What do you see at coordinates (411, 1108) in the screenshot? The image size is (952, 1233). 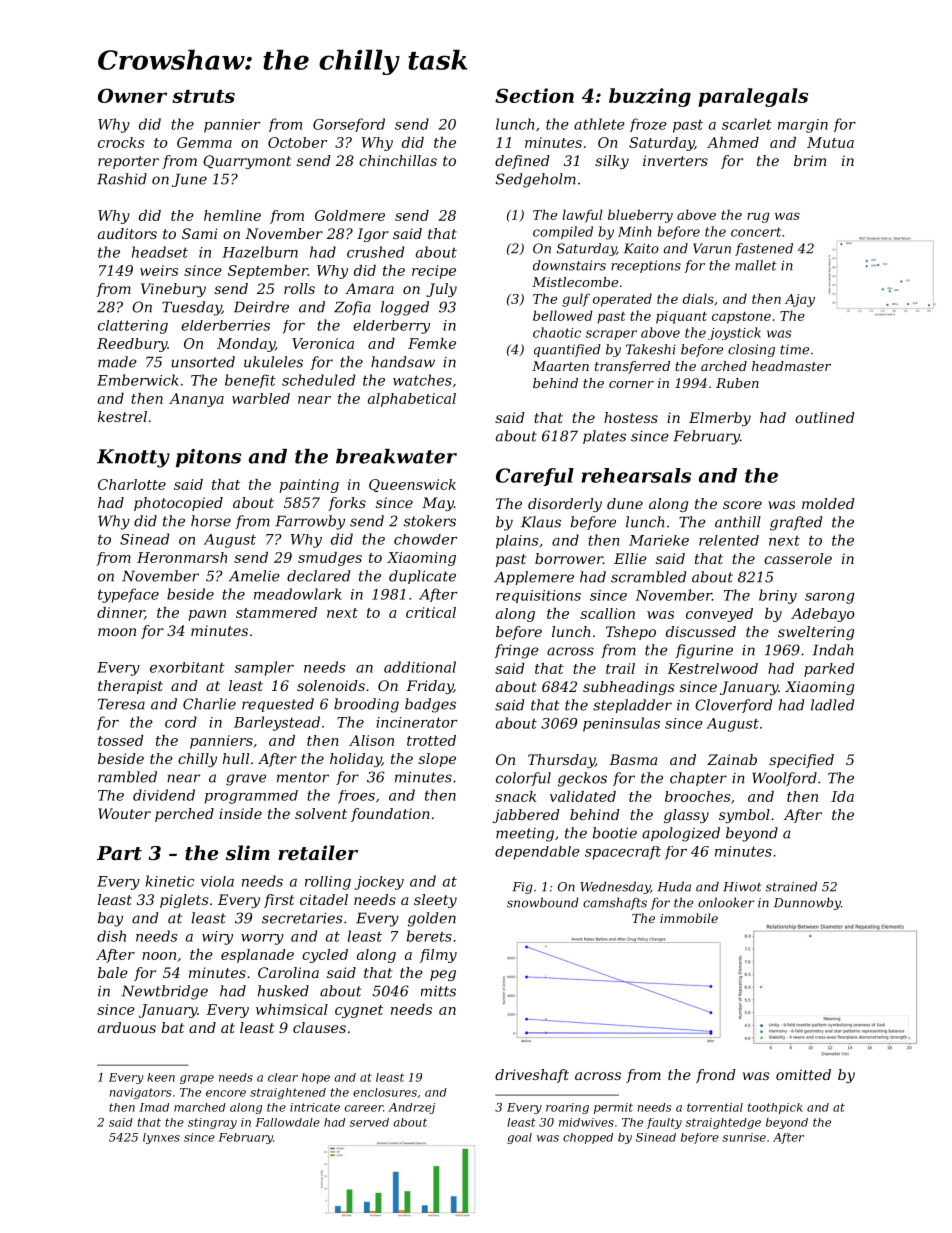 I see `Andrzej` at bounding box center [411, 1108].
